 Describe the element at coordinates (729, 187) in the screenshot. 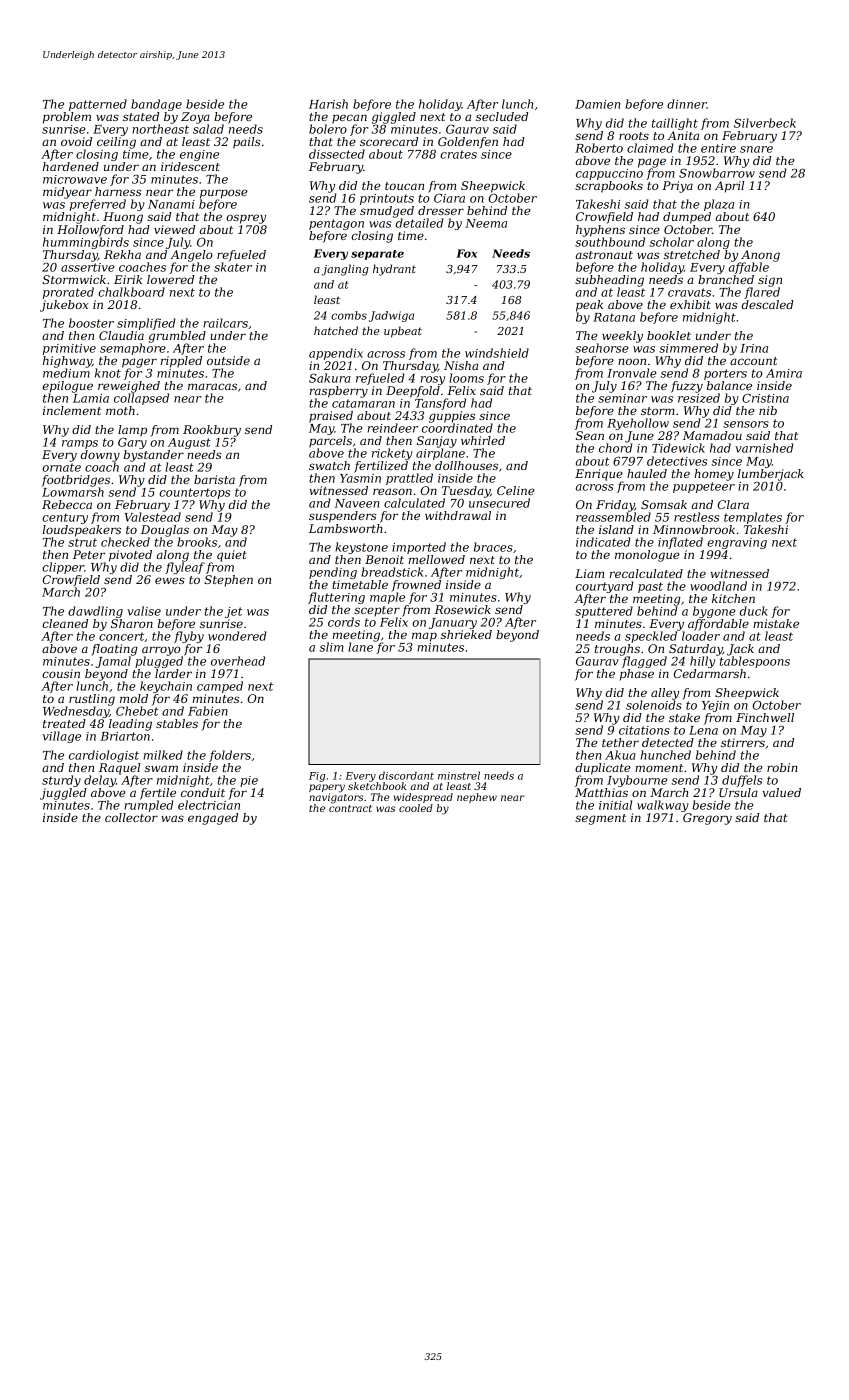

I see `April` at that location.
